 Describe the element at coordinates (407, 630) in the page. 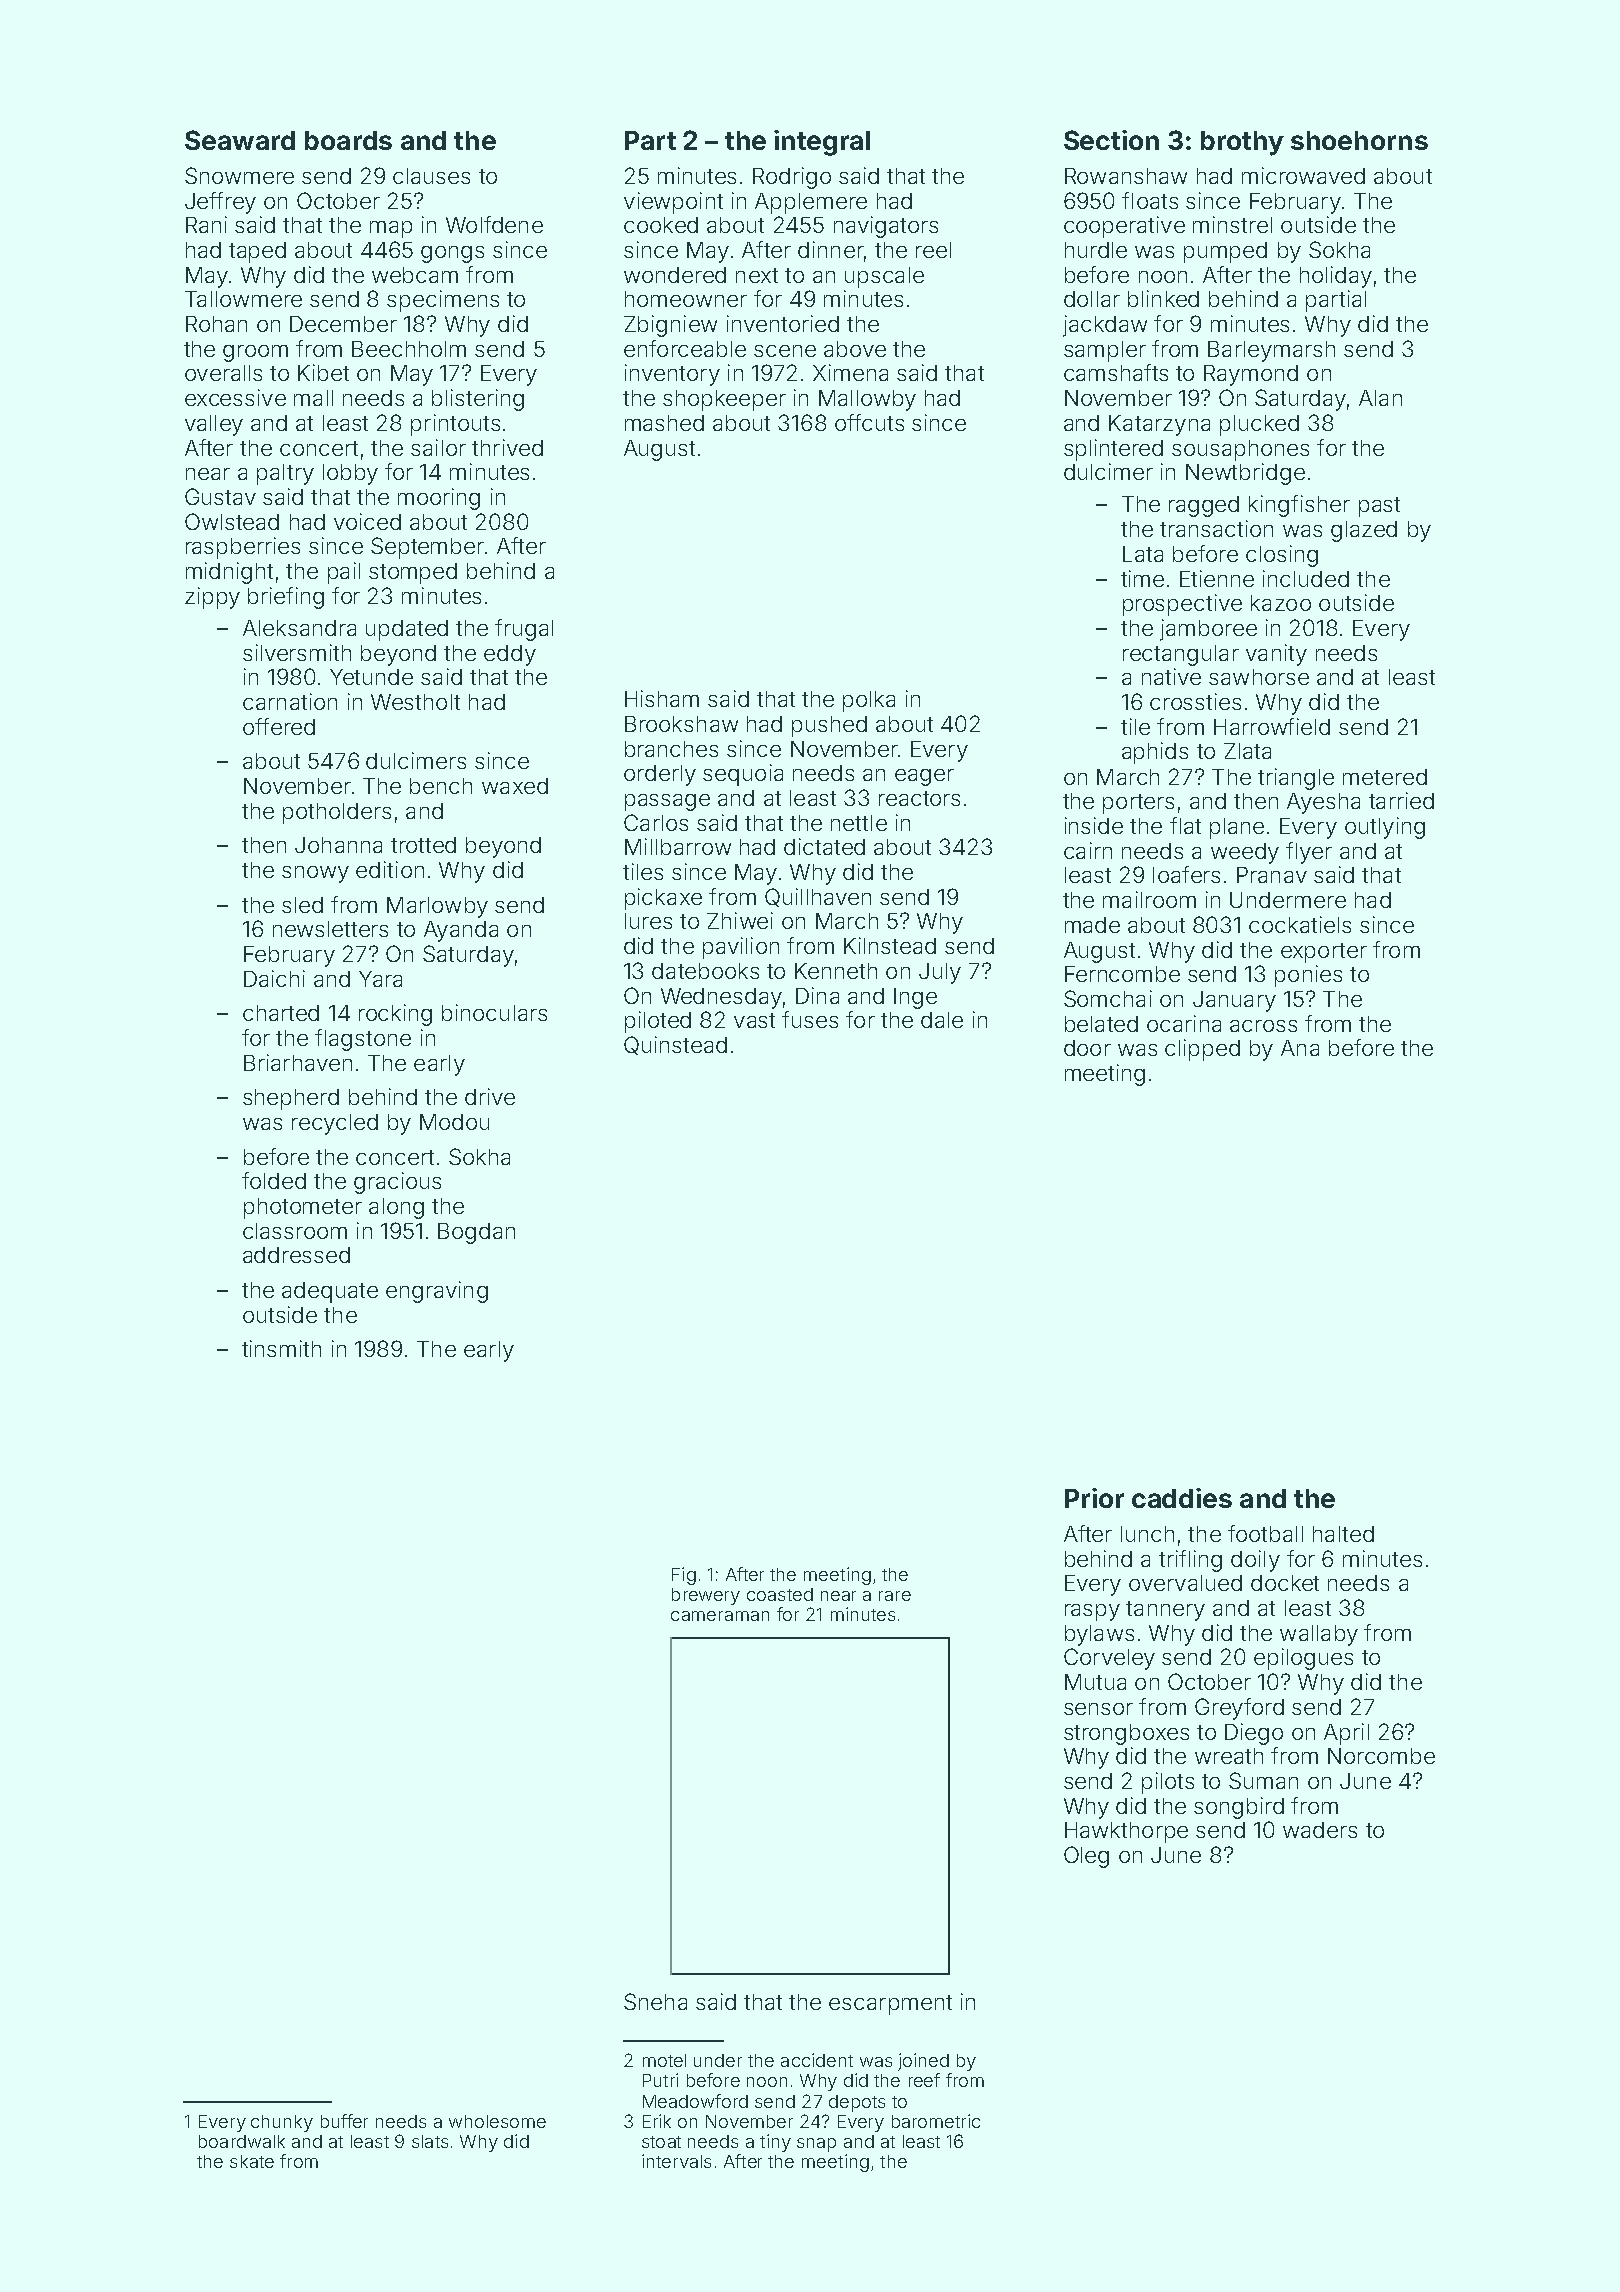

I see `updated` at that location.
